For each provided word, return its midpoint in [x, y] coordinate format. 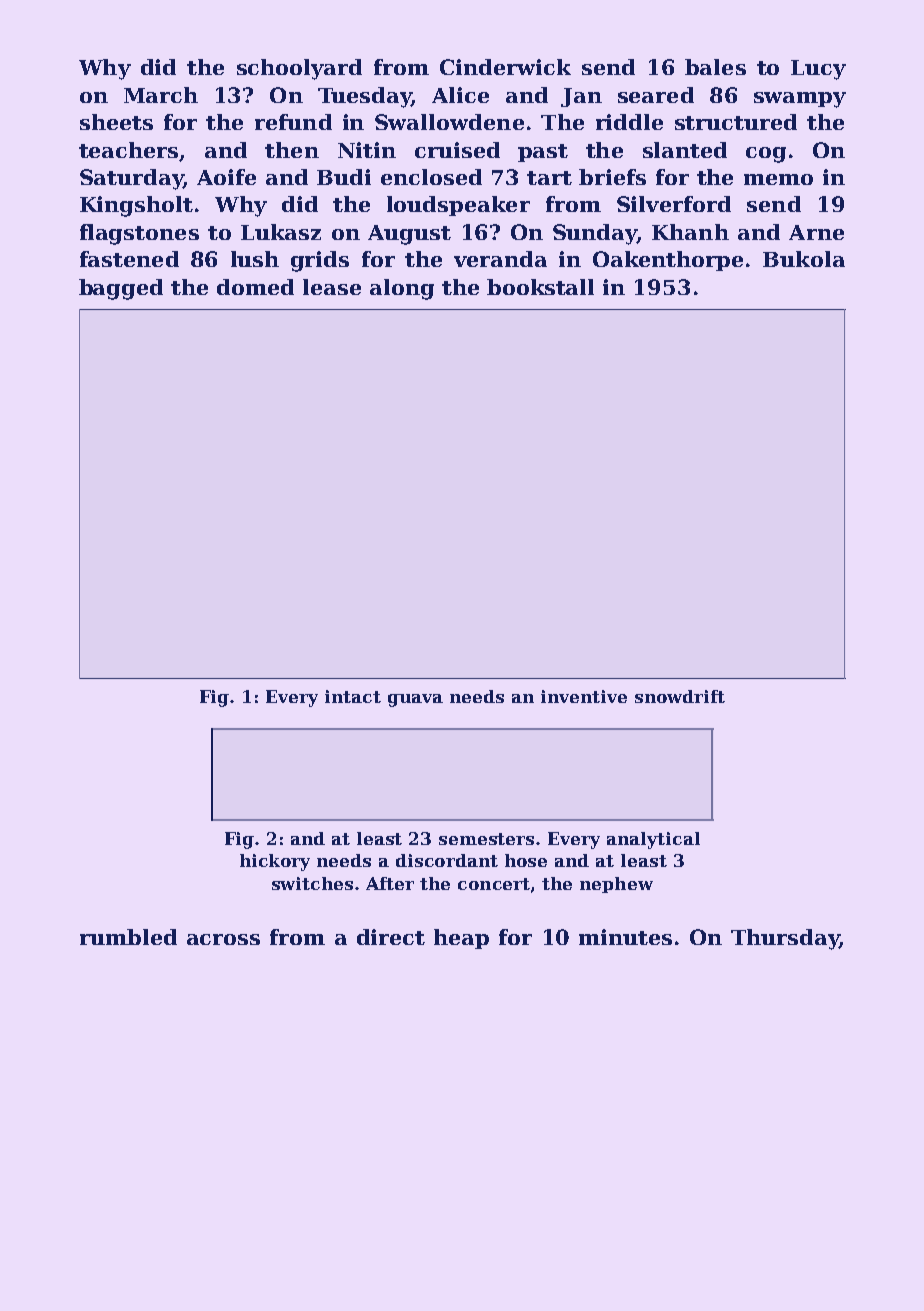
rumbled [128, 937]
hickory [275, 862]
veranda [500, 259]
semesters [486, 839]
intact [353, 696]
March [161, 95]
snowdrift [680, 696]
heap [461, 939]
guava [415, 700]
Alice [460, 95]
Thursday [785, 939]
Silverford [674, 204]
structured [736, 122]
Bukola [804, 259]
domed [255, 287]
